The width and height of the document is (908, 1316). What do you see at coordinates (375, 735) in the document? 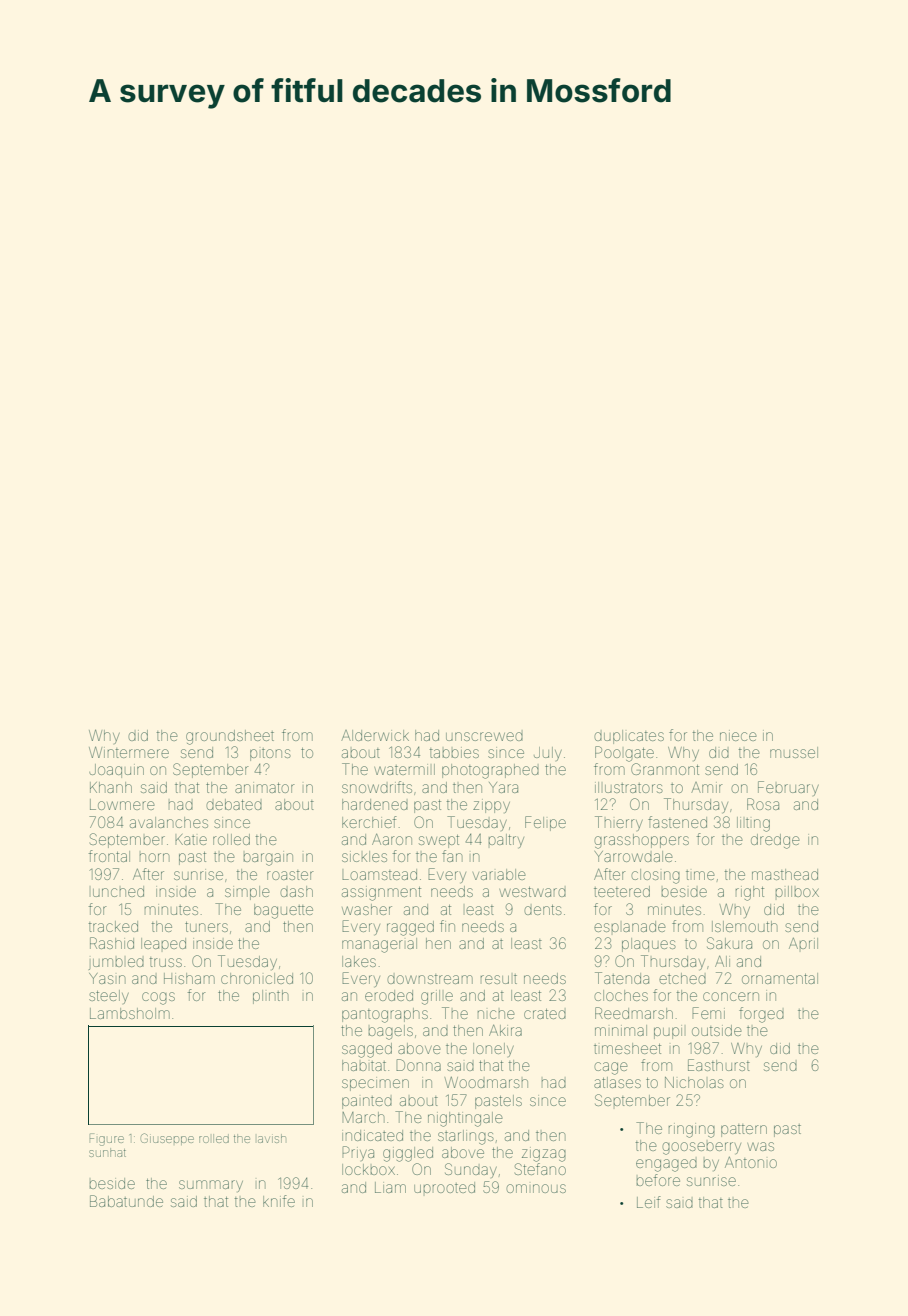
I see `Alderwick` at bounding box center [375, 735].
